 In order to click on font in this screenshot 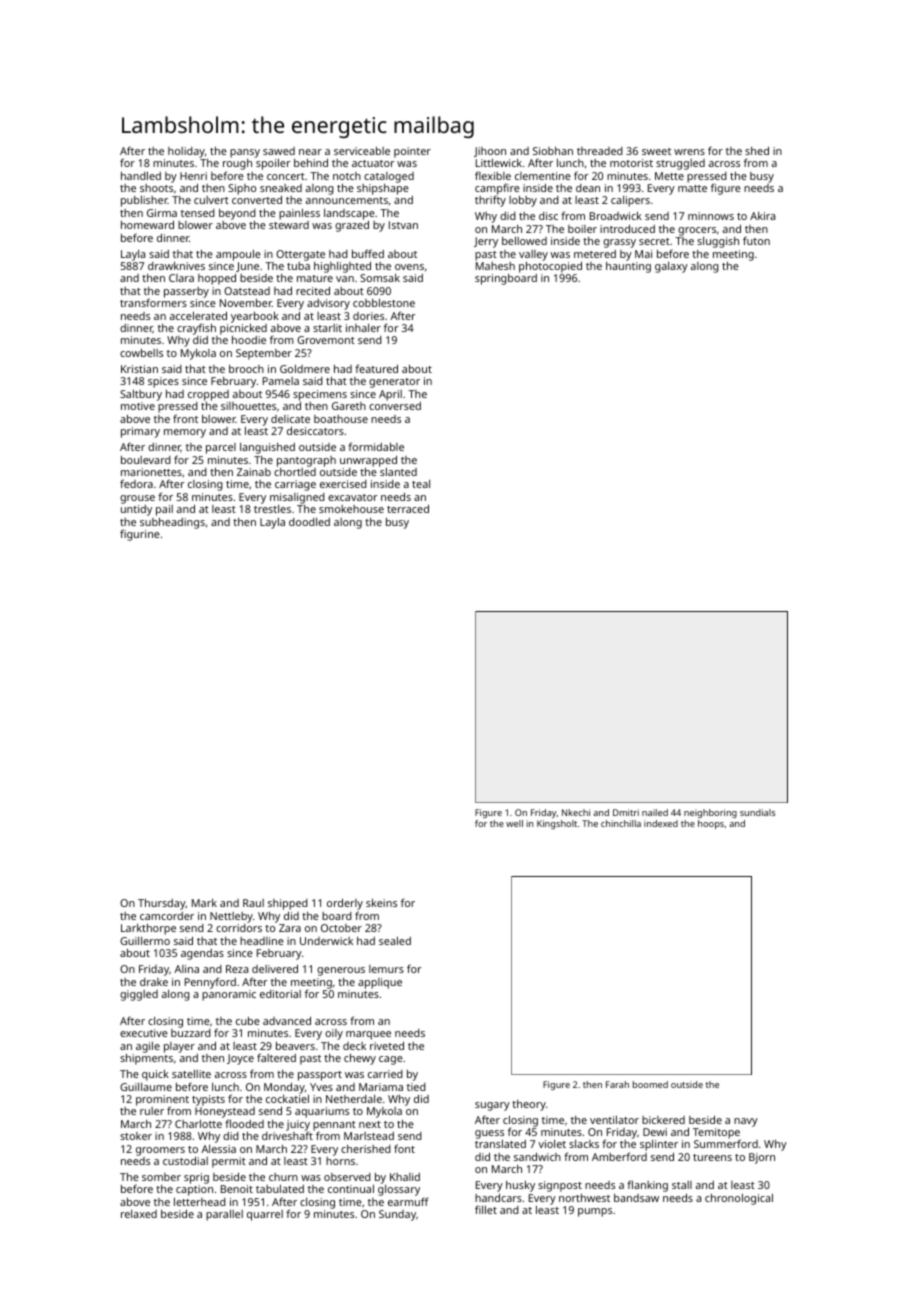, I will do `click(404, 1148)`.
